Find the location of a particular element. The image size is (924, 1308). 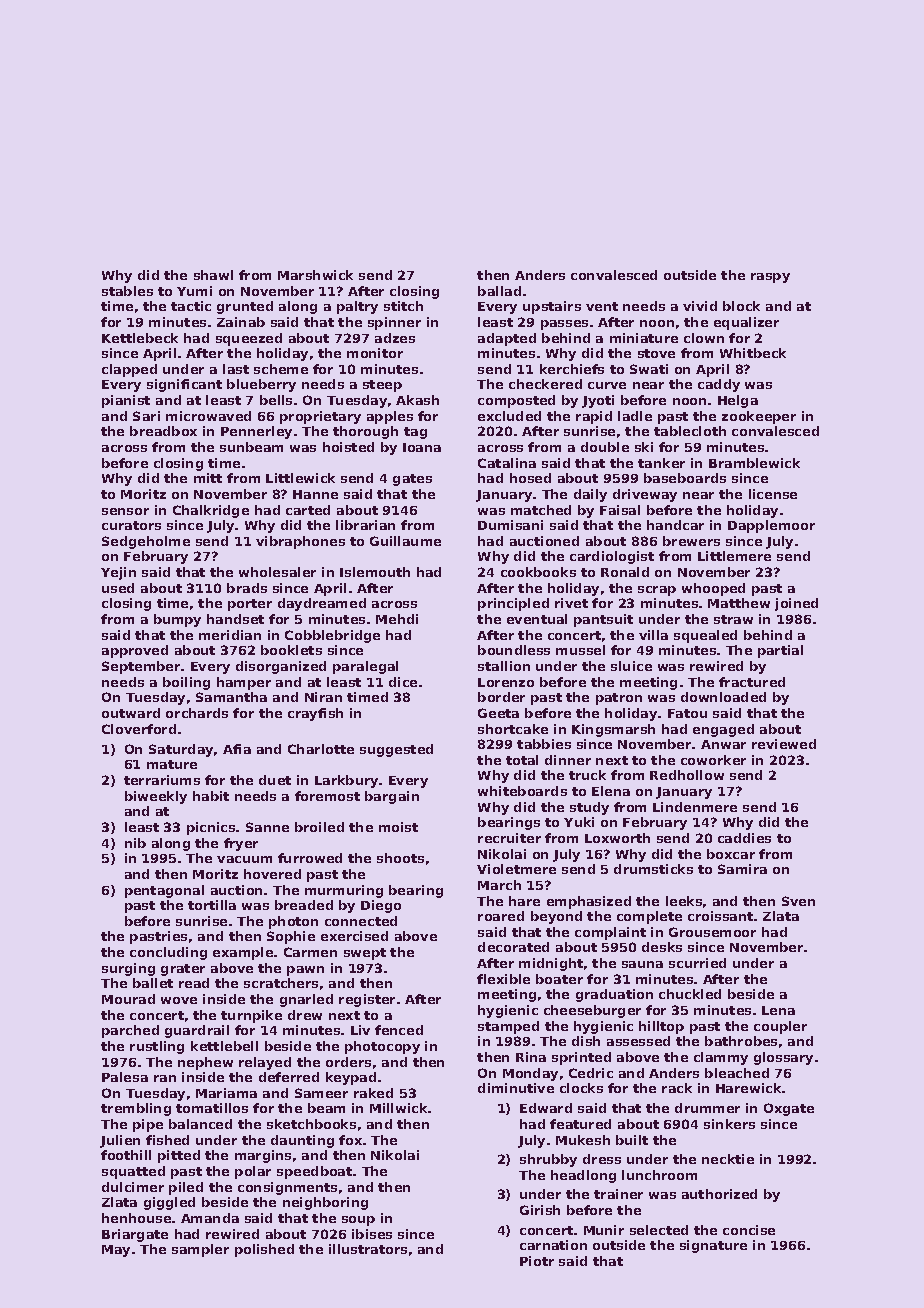

handset is located at coordinates (235, 619).
